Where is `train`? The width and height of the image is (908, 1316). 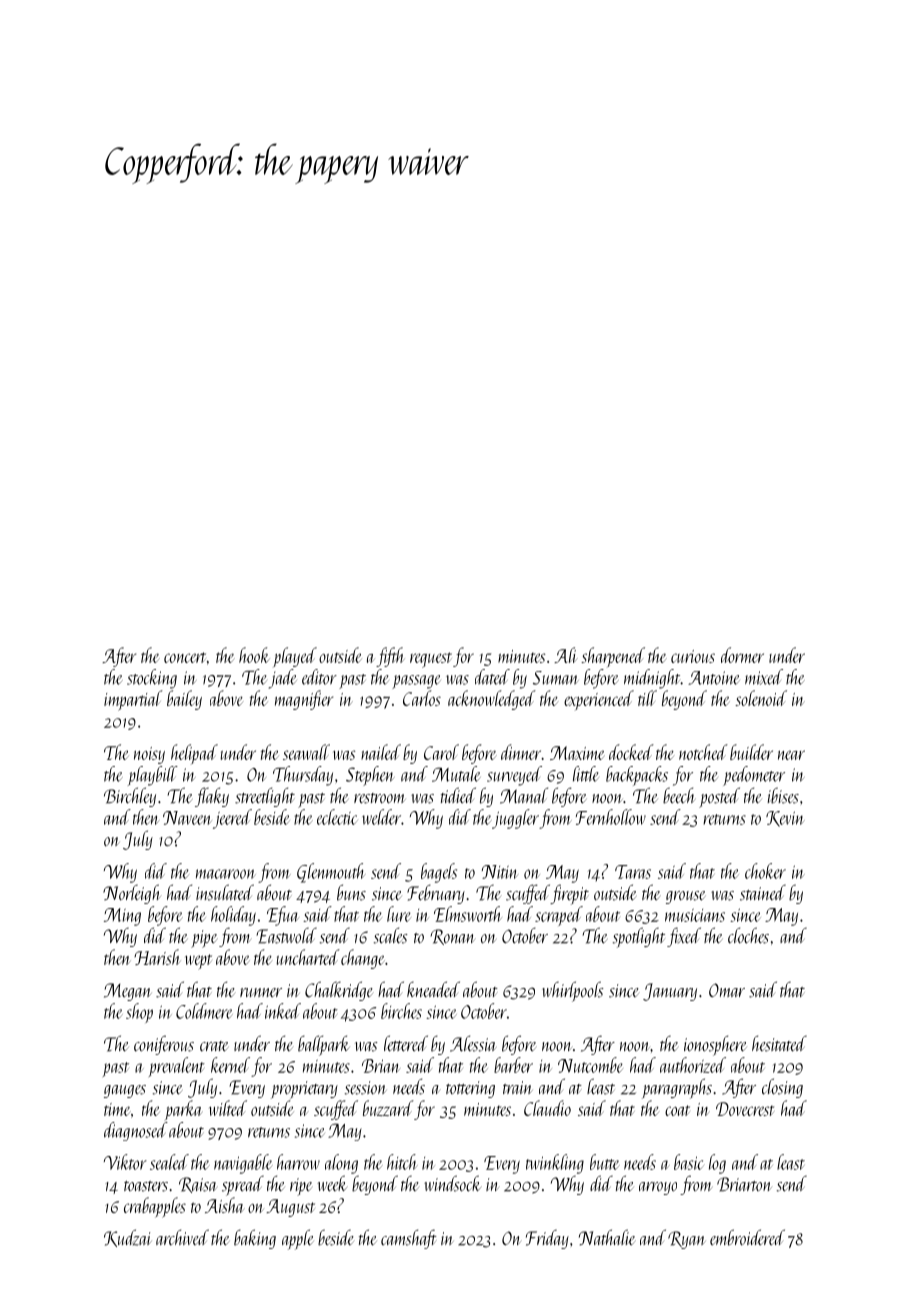
train is located at coordinates (518, 1087).
